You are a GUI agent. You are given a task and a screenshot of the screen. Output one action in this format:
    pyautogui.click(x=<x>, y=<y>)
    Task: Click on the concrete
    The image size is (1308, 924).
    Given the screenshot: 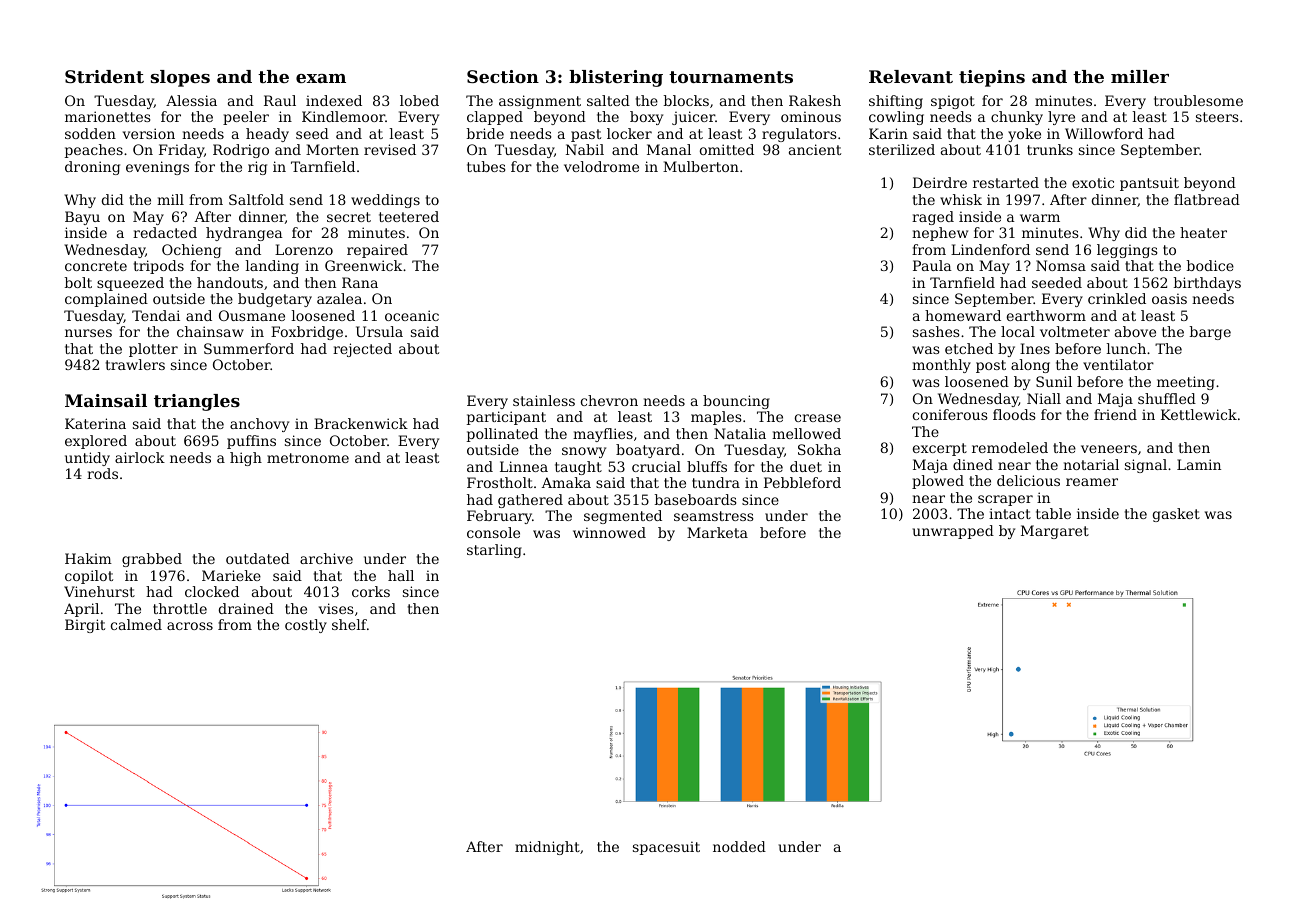 What is the action you would take?
    pyautogui.click(x=96, y=266)
